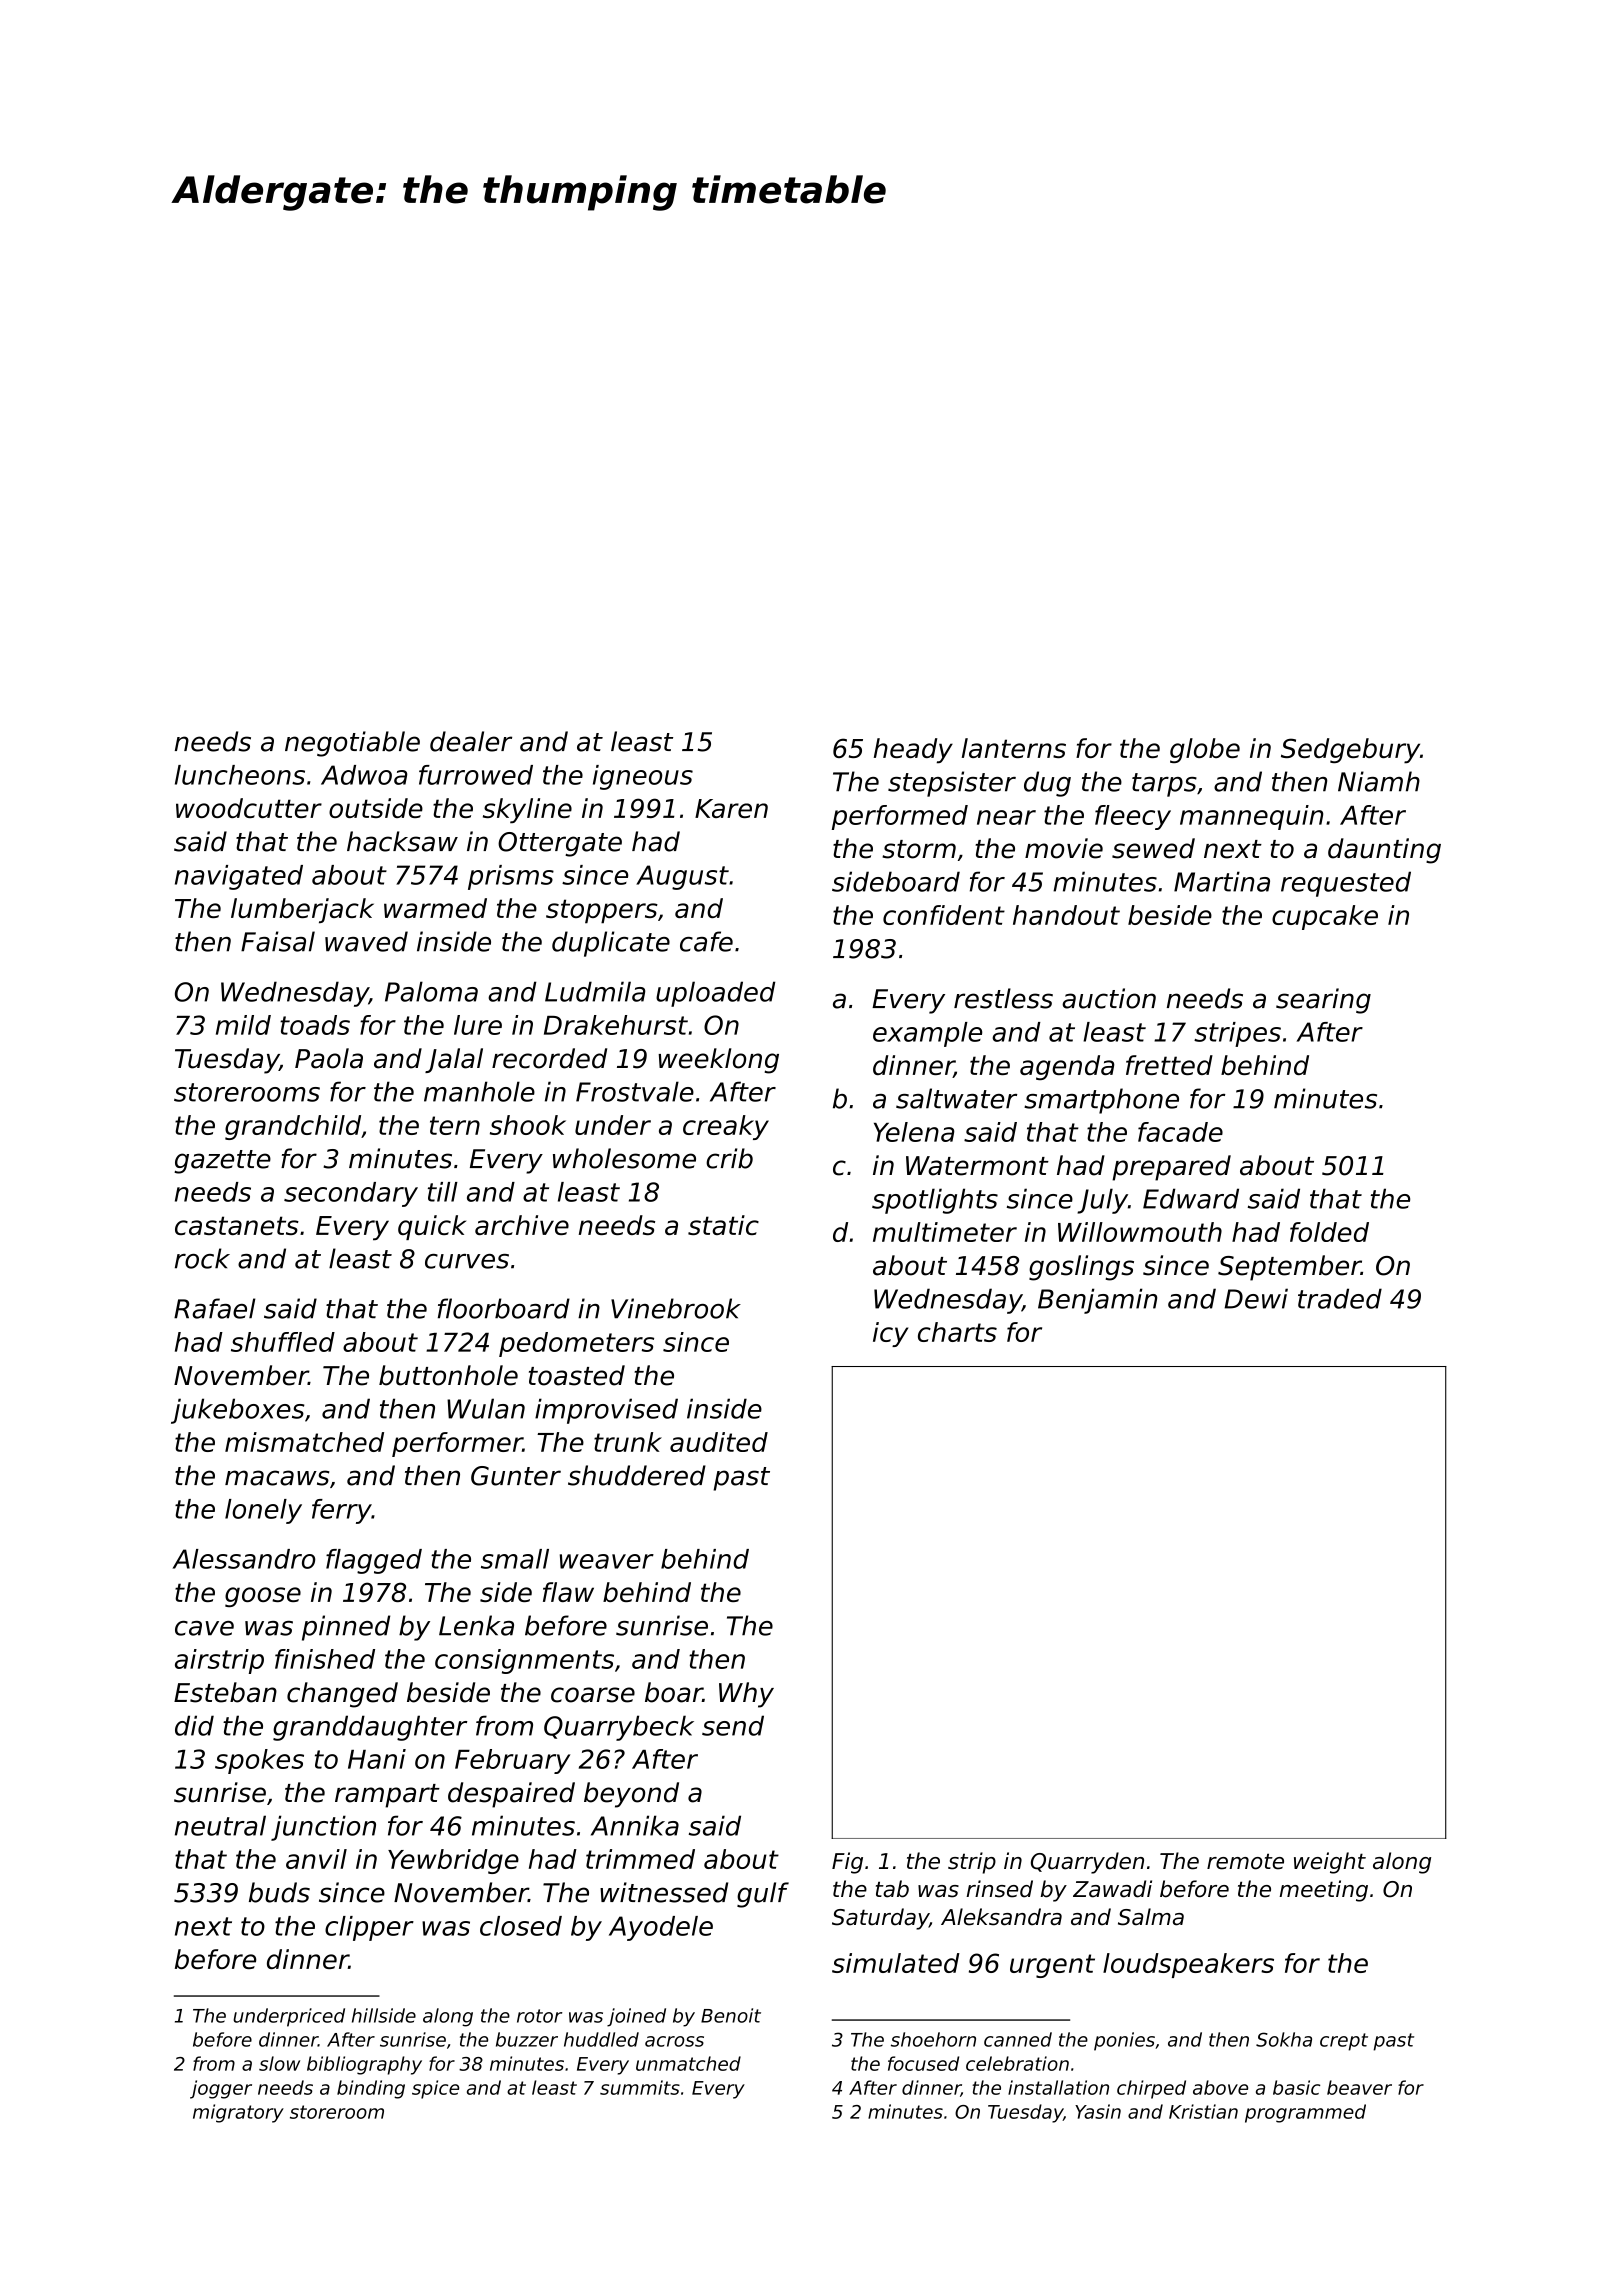  Describe the element at coordinates (919, 849) in the screenshot. I see `storm` at that location.
